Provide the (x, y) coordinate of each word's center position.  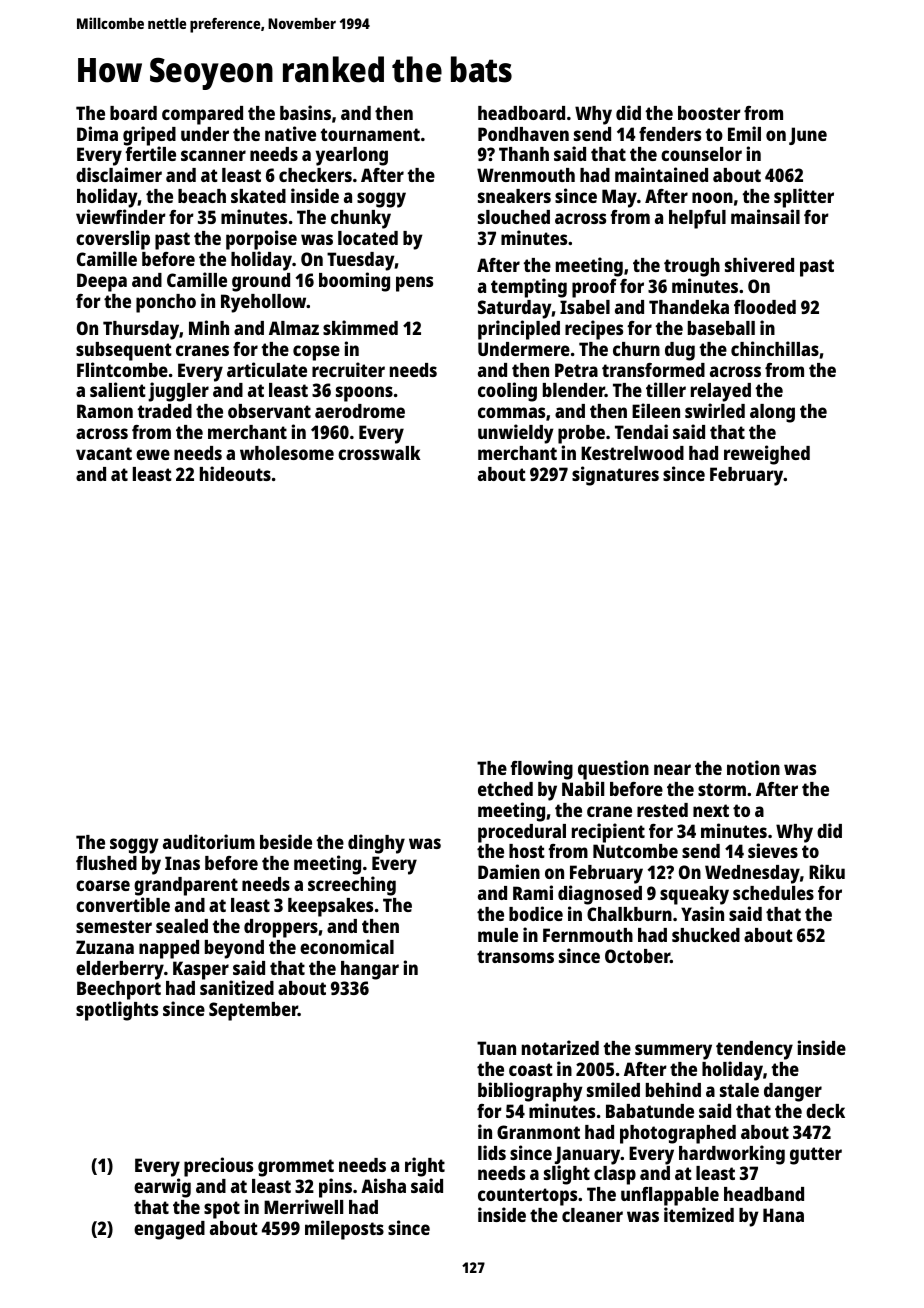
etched (505, 789)
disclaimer (119, 174)
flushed (106, 863)
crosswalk (379, 453)
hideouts (235, 473)
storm (722, 789)
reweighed (767, 455)
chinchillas (775, 348)
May (619, 198)
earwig (162, 1188)
